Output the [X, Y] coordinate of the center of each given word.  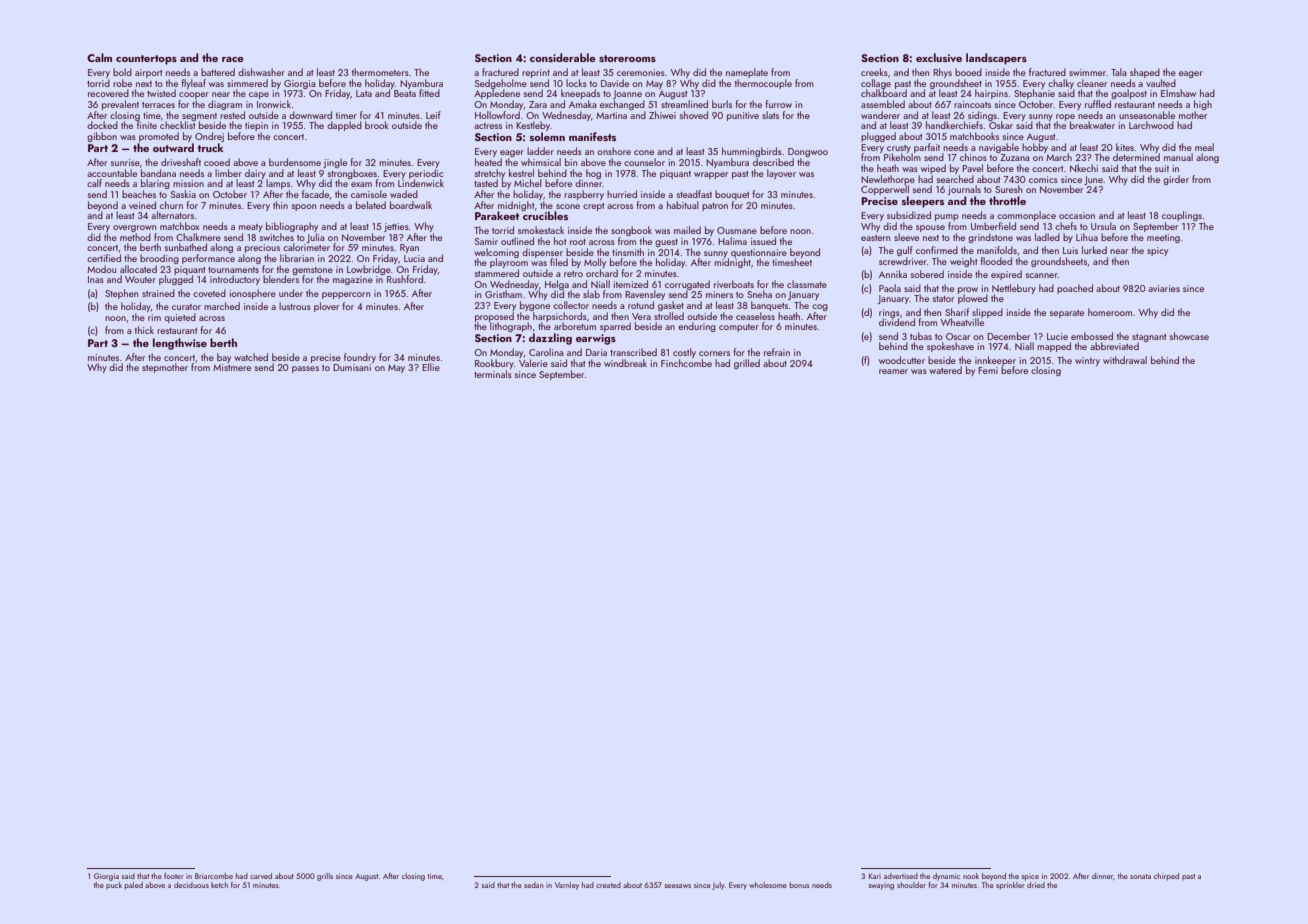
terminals [493, 374]
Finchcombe [686, 363]
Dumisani [352, 367]
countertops [146, 60]
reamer [893, 371]
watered [945, 370]
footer [174, 876]
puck [114, 886]
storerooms [627, 58]
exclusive [939, 57]
